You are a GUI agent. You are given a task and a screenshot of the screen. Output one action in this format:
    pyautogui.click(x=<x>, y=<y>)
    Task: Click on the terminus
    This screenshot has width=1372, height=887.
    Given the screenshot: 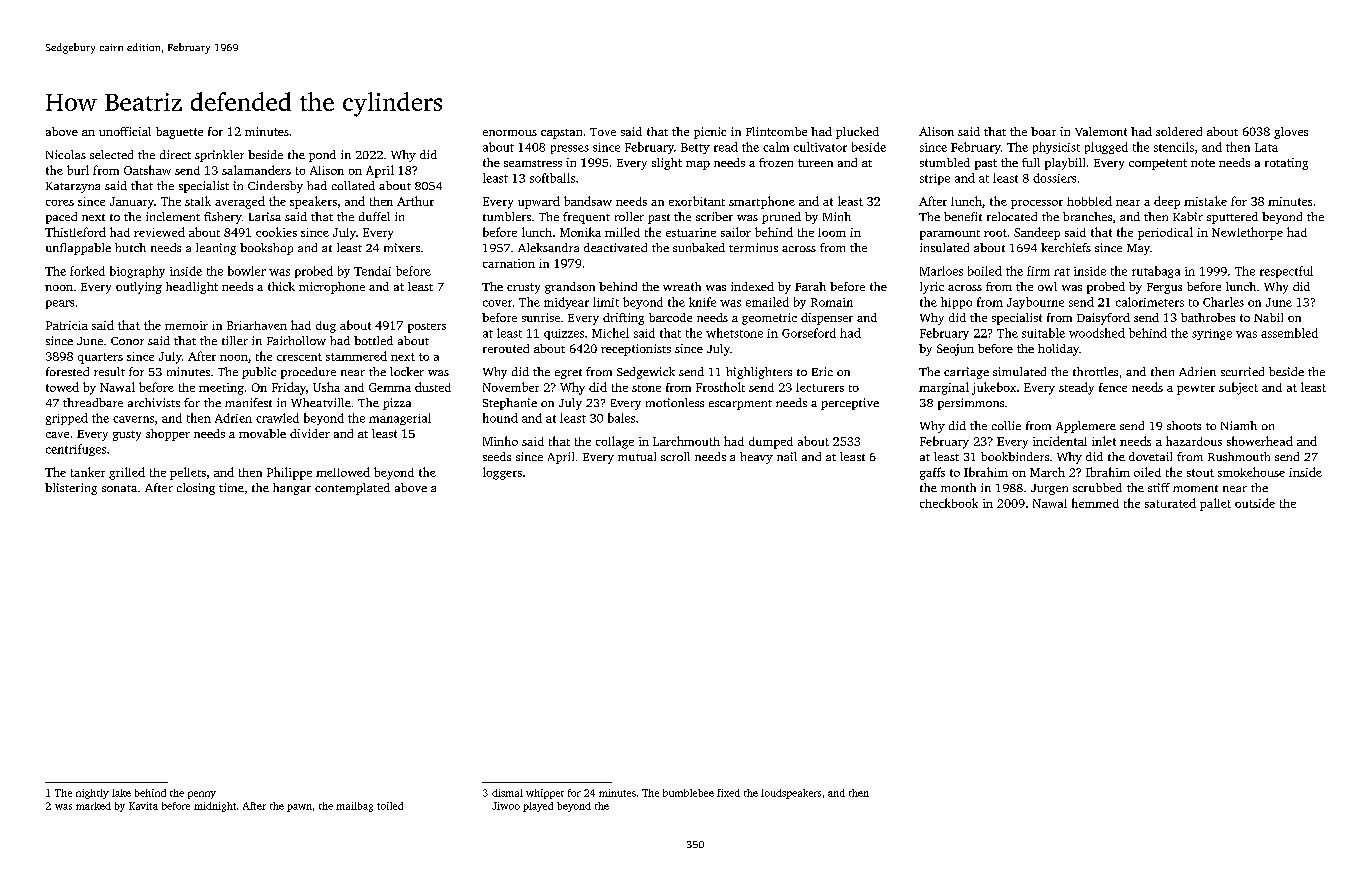 What is the action you would take?
    pyautogui.click(x=753, y=247)
